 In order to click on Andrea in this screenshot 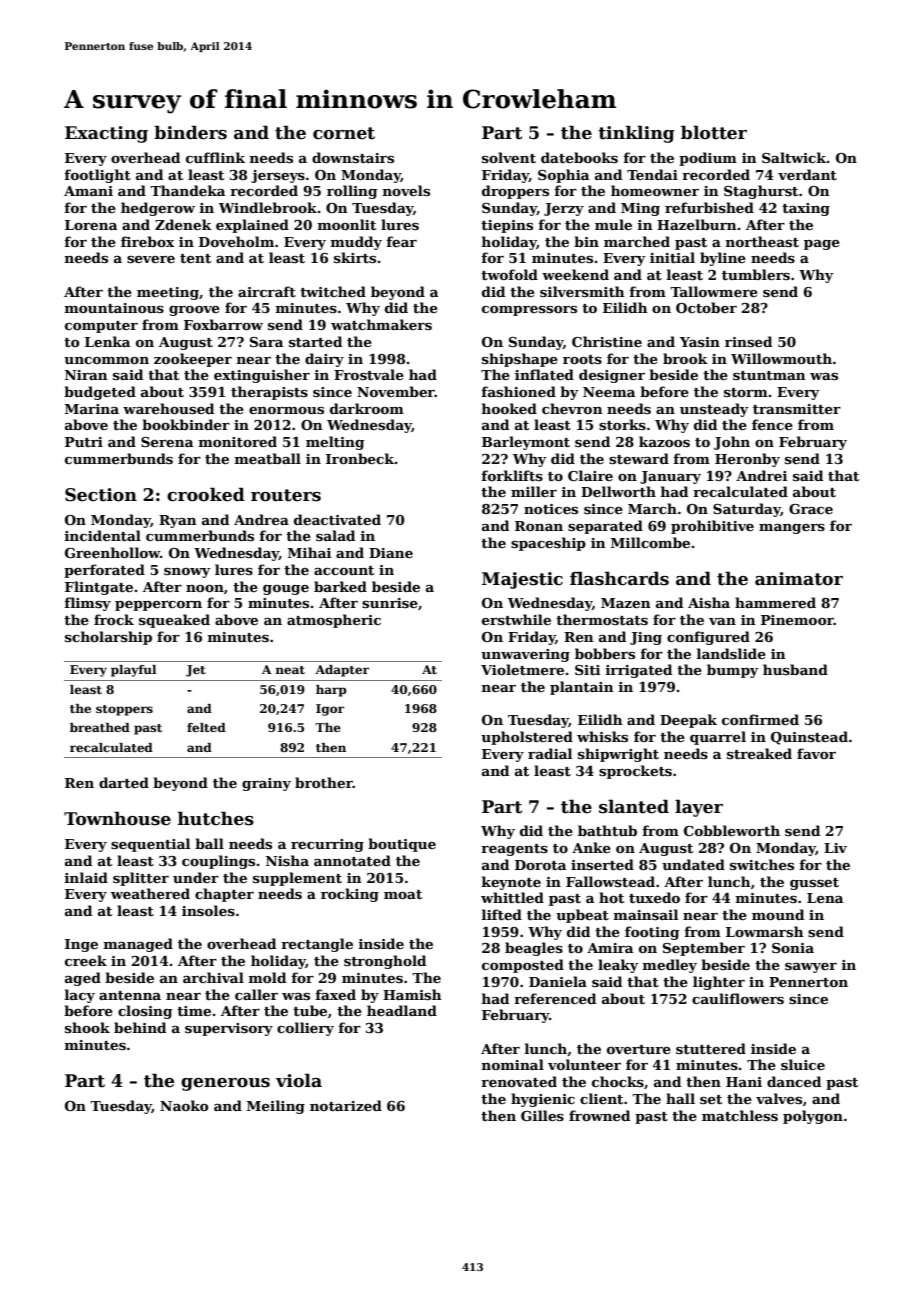, I will do `click(261, 519)`.
